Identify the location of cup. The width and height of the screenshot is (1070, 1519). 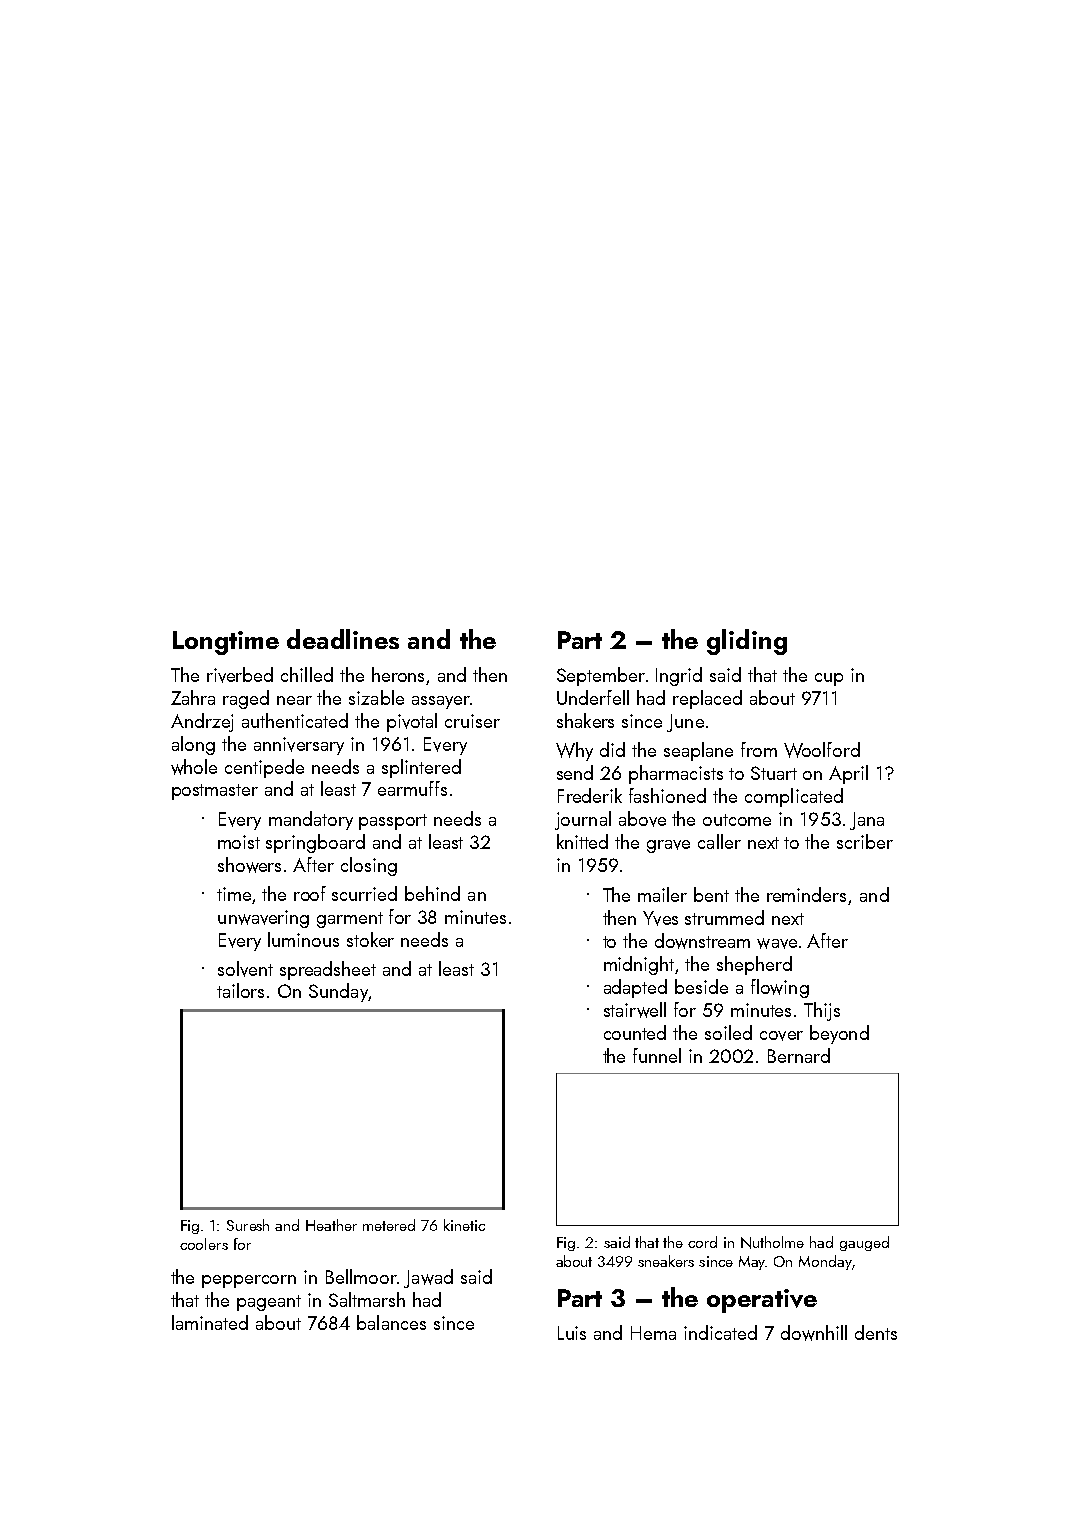
(829, 679).
